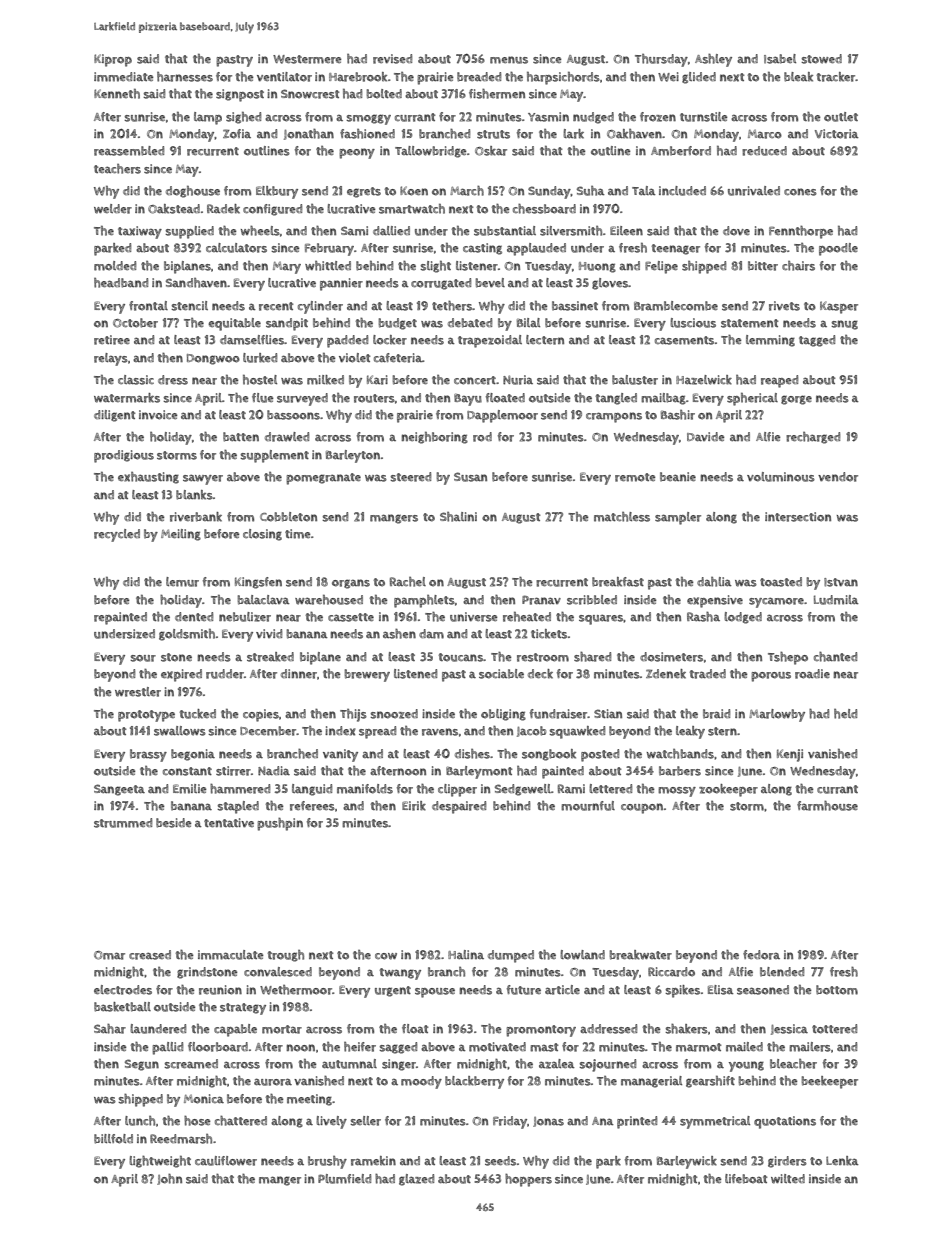 This screenshot has width=952, height=1233. What do you see at coordinates (798, 266) in the screenshot?
I see `chairs` at bounding box center [798, 266].
